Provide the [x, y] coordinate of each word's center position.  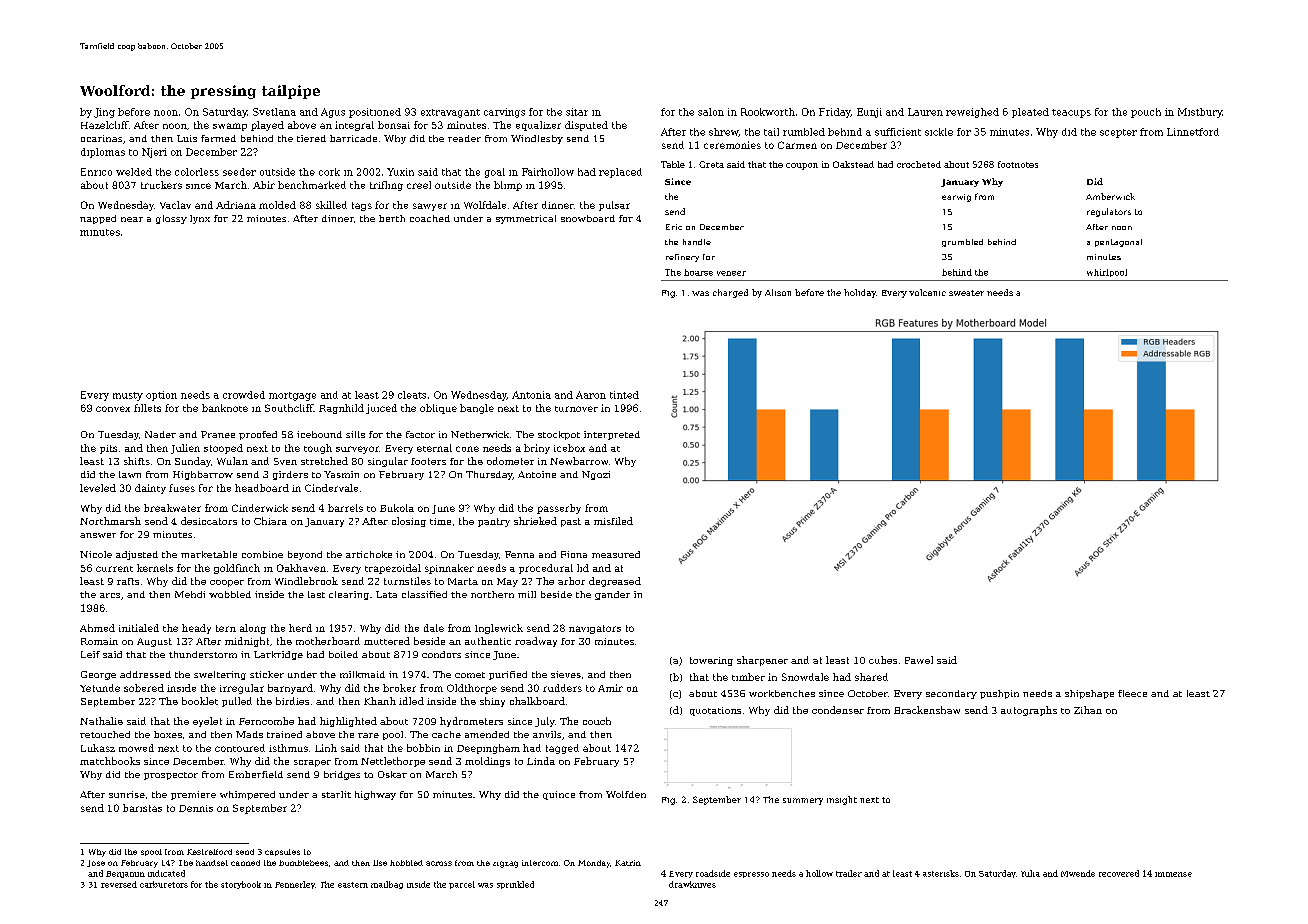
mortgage [292, 396]
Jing [104, 113]
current [114, 569]
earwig [956, 198]
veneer [731, 273]
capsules [282, 852]
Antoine [537, 474]
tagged [562, 749]
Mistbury [1200, 113]
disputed [586, 126]
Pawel [919, 660]
